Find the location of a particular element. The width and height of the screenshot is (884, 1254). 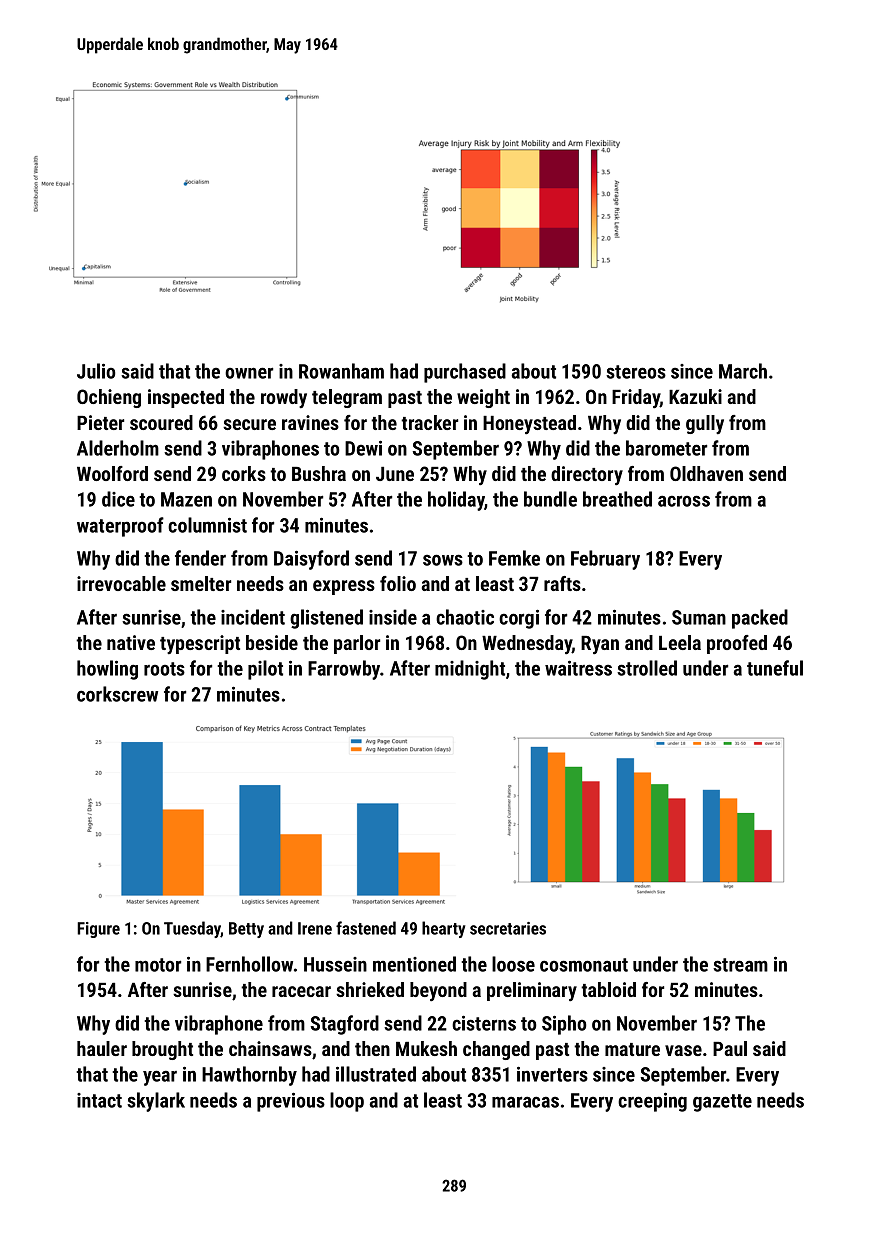

intact is located at coordinates (99, 1100).
